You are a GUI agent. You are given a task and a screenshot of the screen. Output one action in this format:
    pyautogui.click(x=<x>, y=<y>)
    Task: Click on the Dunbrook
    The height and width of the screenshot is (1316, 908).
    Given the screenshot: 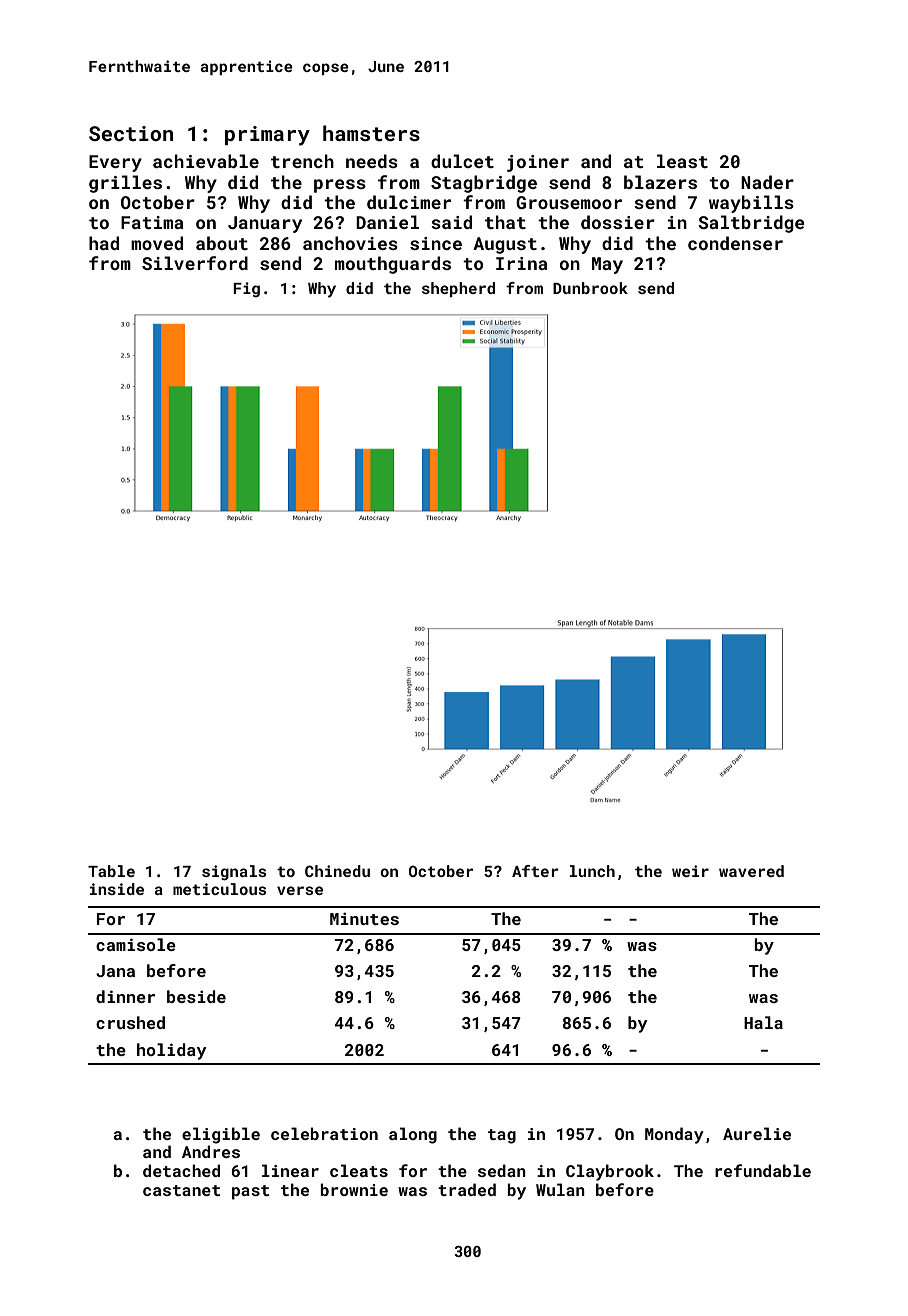 What is the action you would take?
    pyautogui.click(x=590, y=288)
